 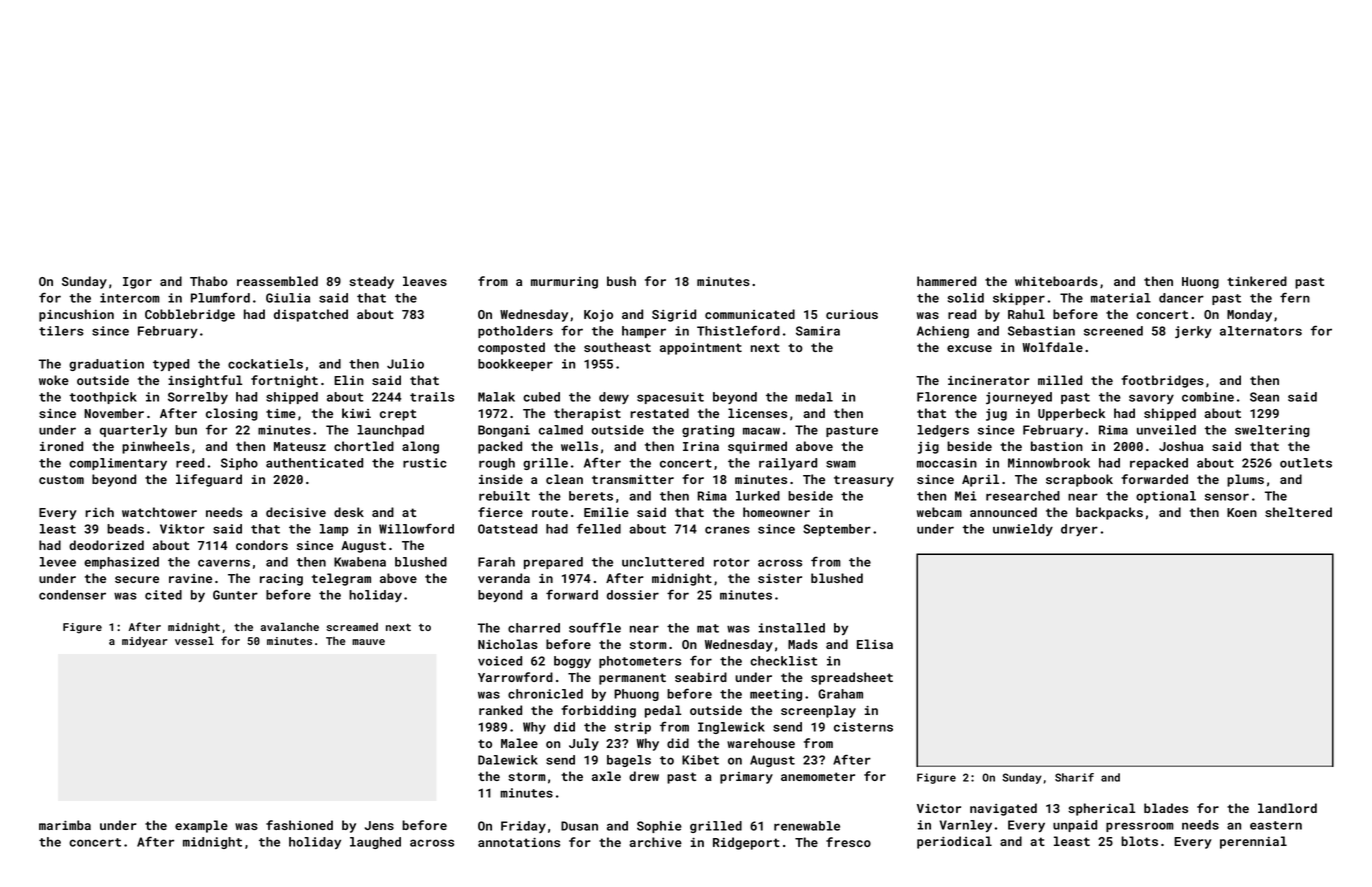 I want to click on Sharif, so click(x=1074, y=777).
